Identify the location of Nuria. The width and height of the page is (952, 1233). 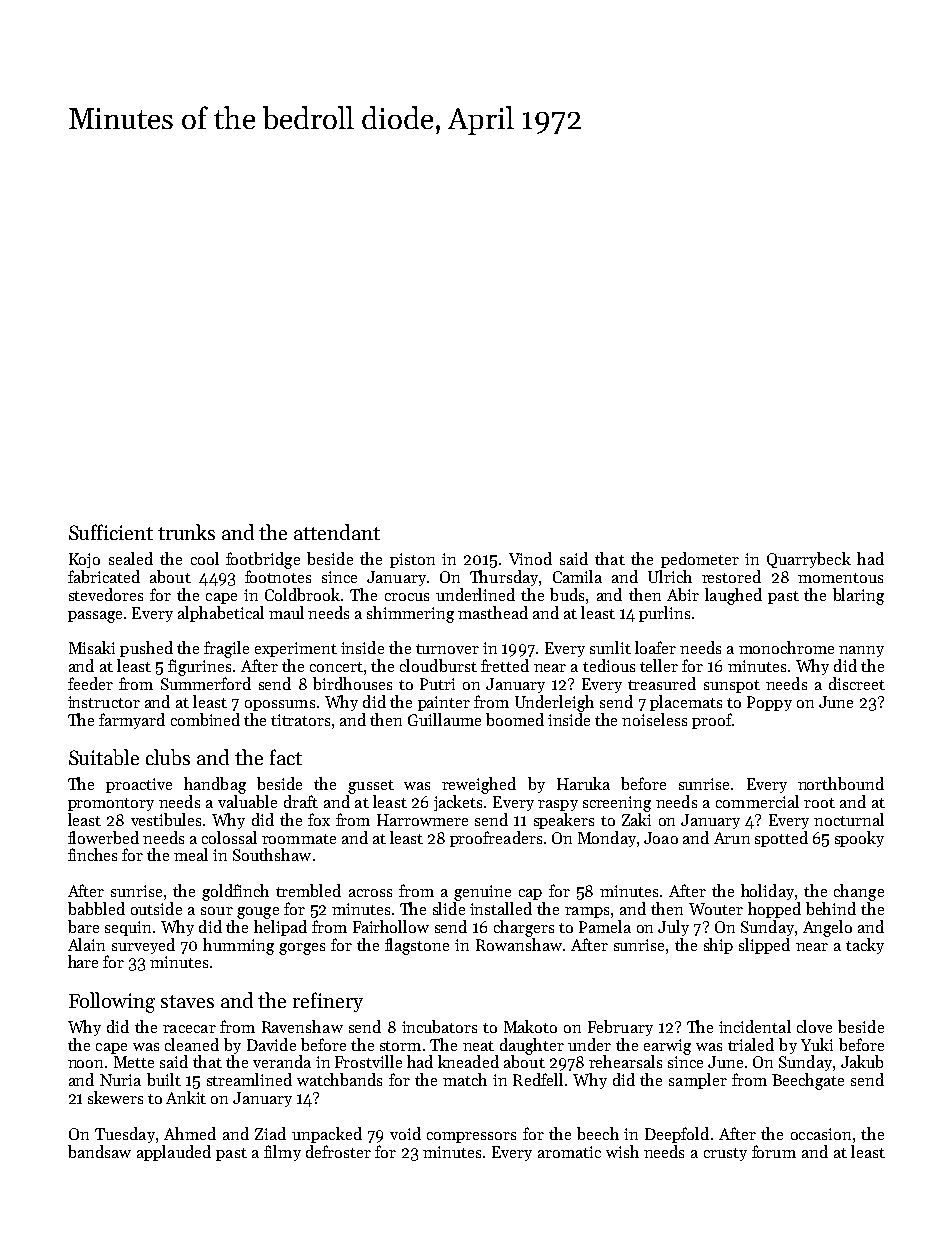
(120, 1080).
